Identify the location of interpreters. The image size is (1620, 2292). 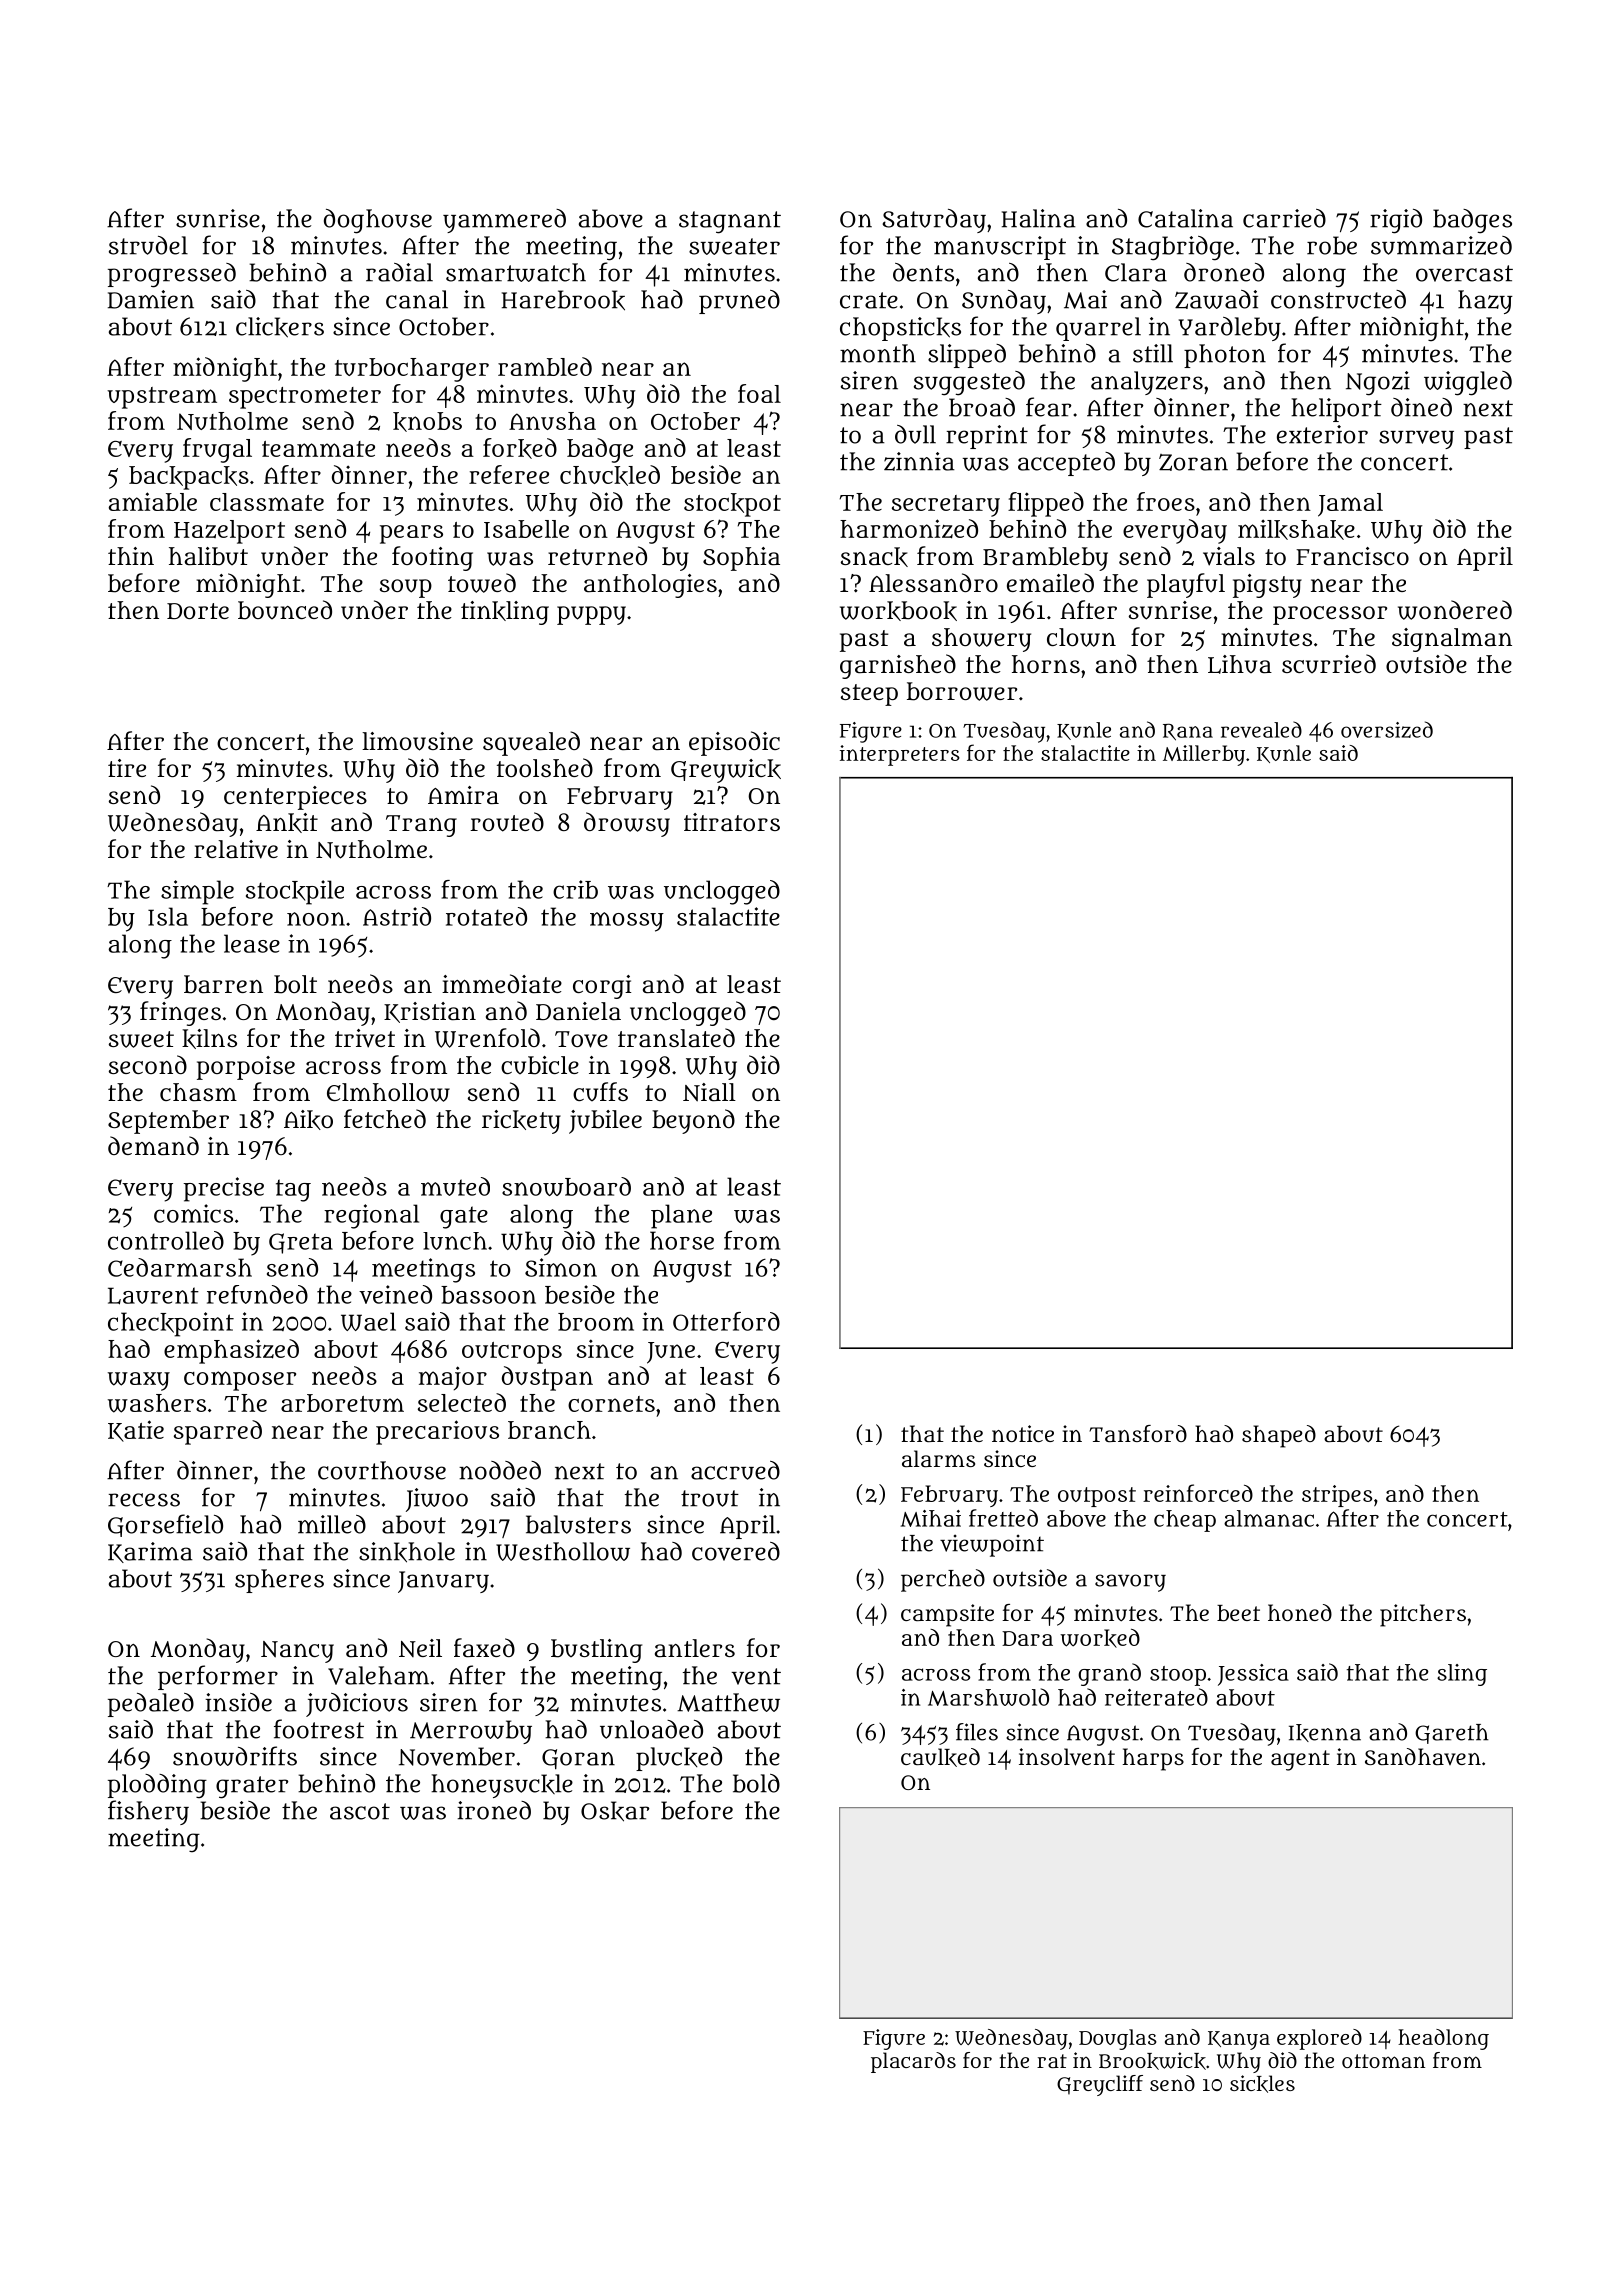
(900, 755).
